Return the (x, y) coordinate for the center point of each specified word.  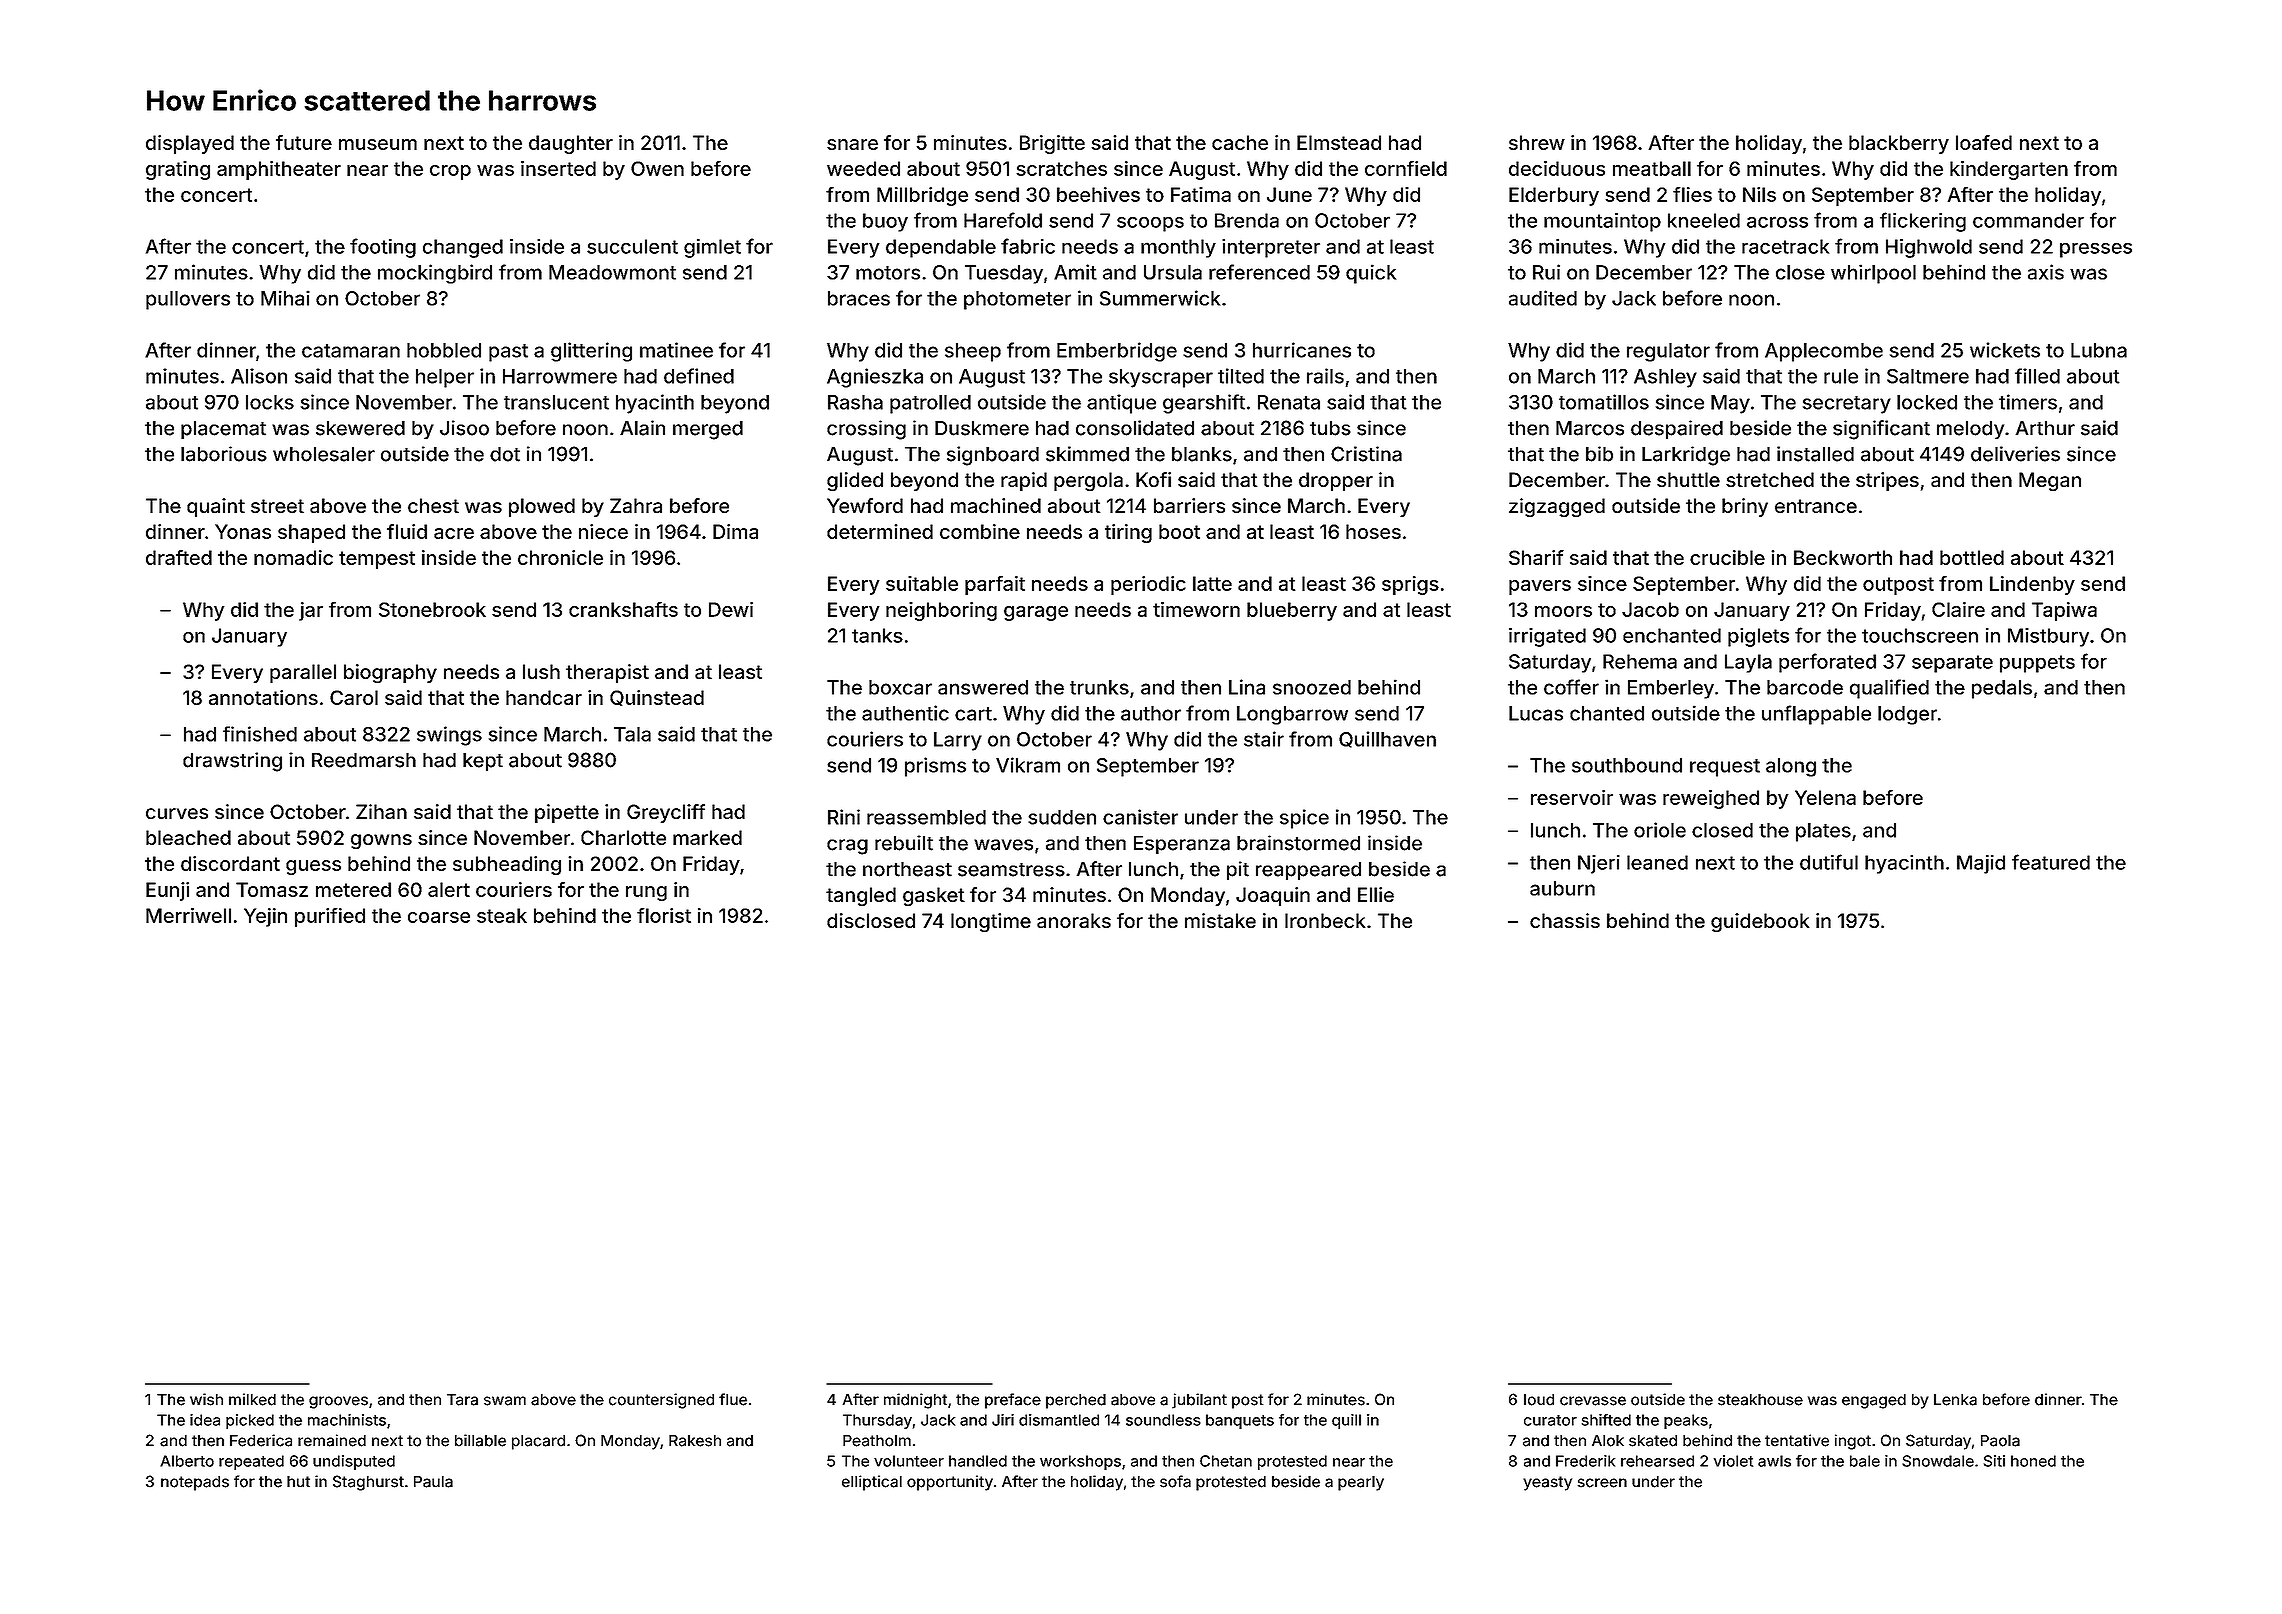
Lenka (1955, 1400)
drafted (179, 557)
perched (1076, 1401)
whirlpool (1873, 274)
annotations (263, 697)
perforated (1827, 663)
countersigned (661, 1401)
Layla (1748, 663)
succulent (632, 246)
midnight (915, 1401)
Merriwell (188, 915)
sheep (973, 352)
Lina (1247, 687)
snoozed (1312, 687)
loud (1539, 1400)
